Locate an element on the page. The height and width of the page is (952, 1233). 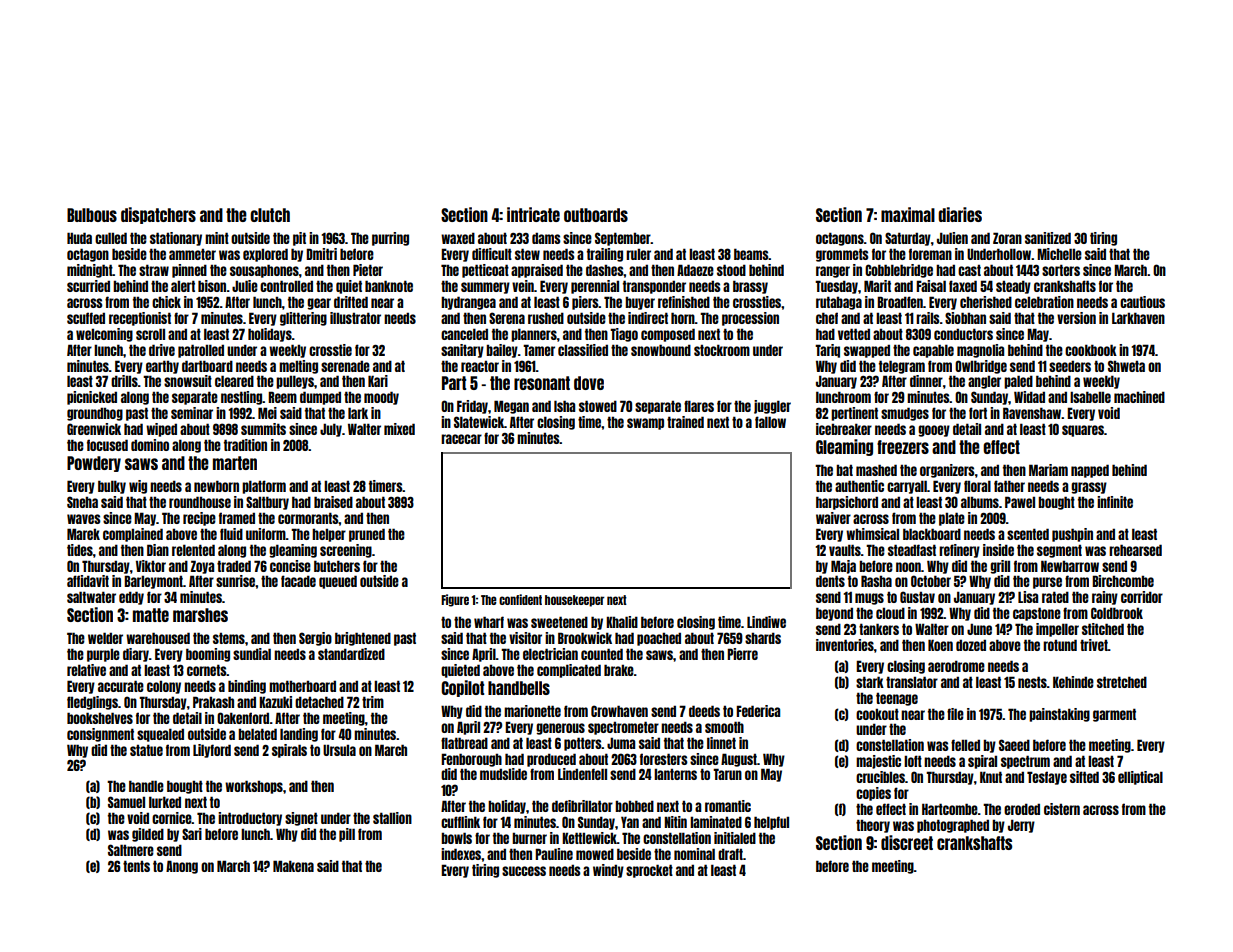
freezers is located at coordinates (903, 447).
